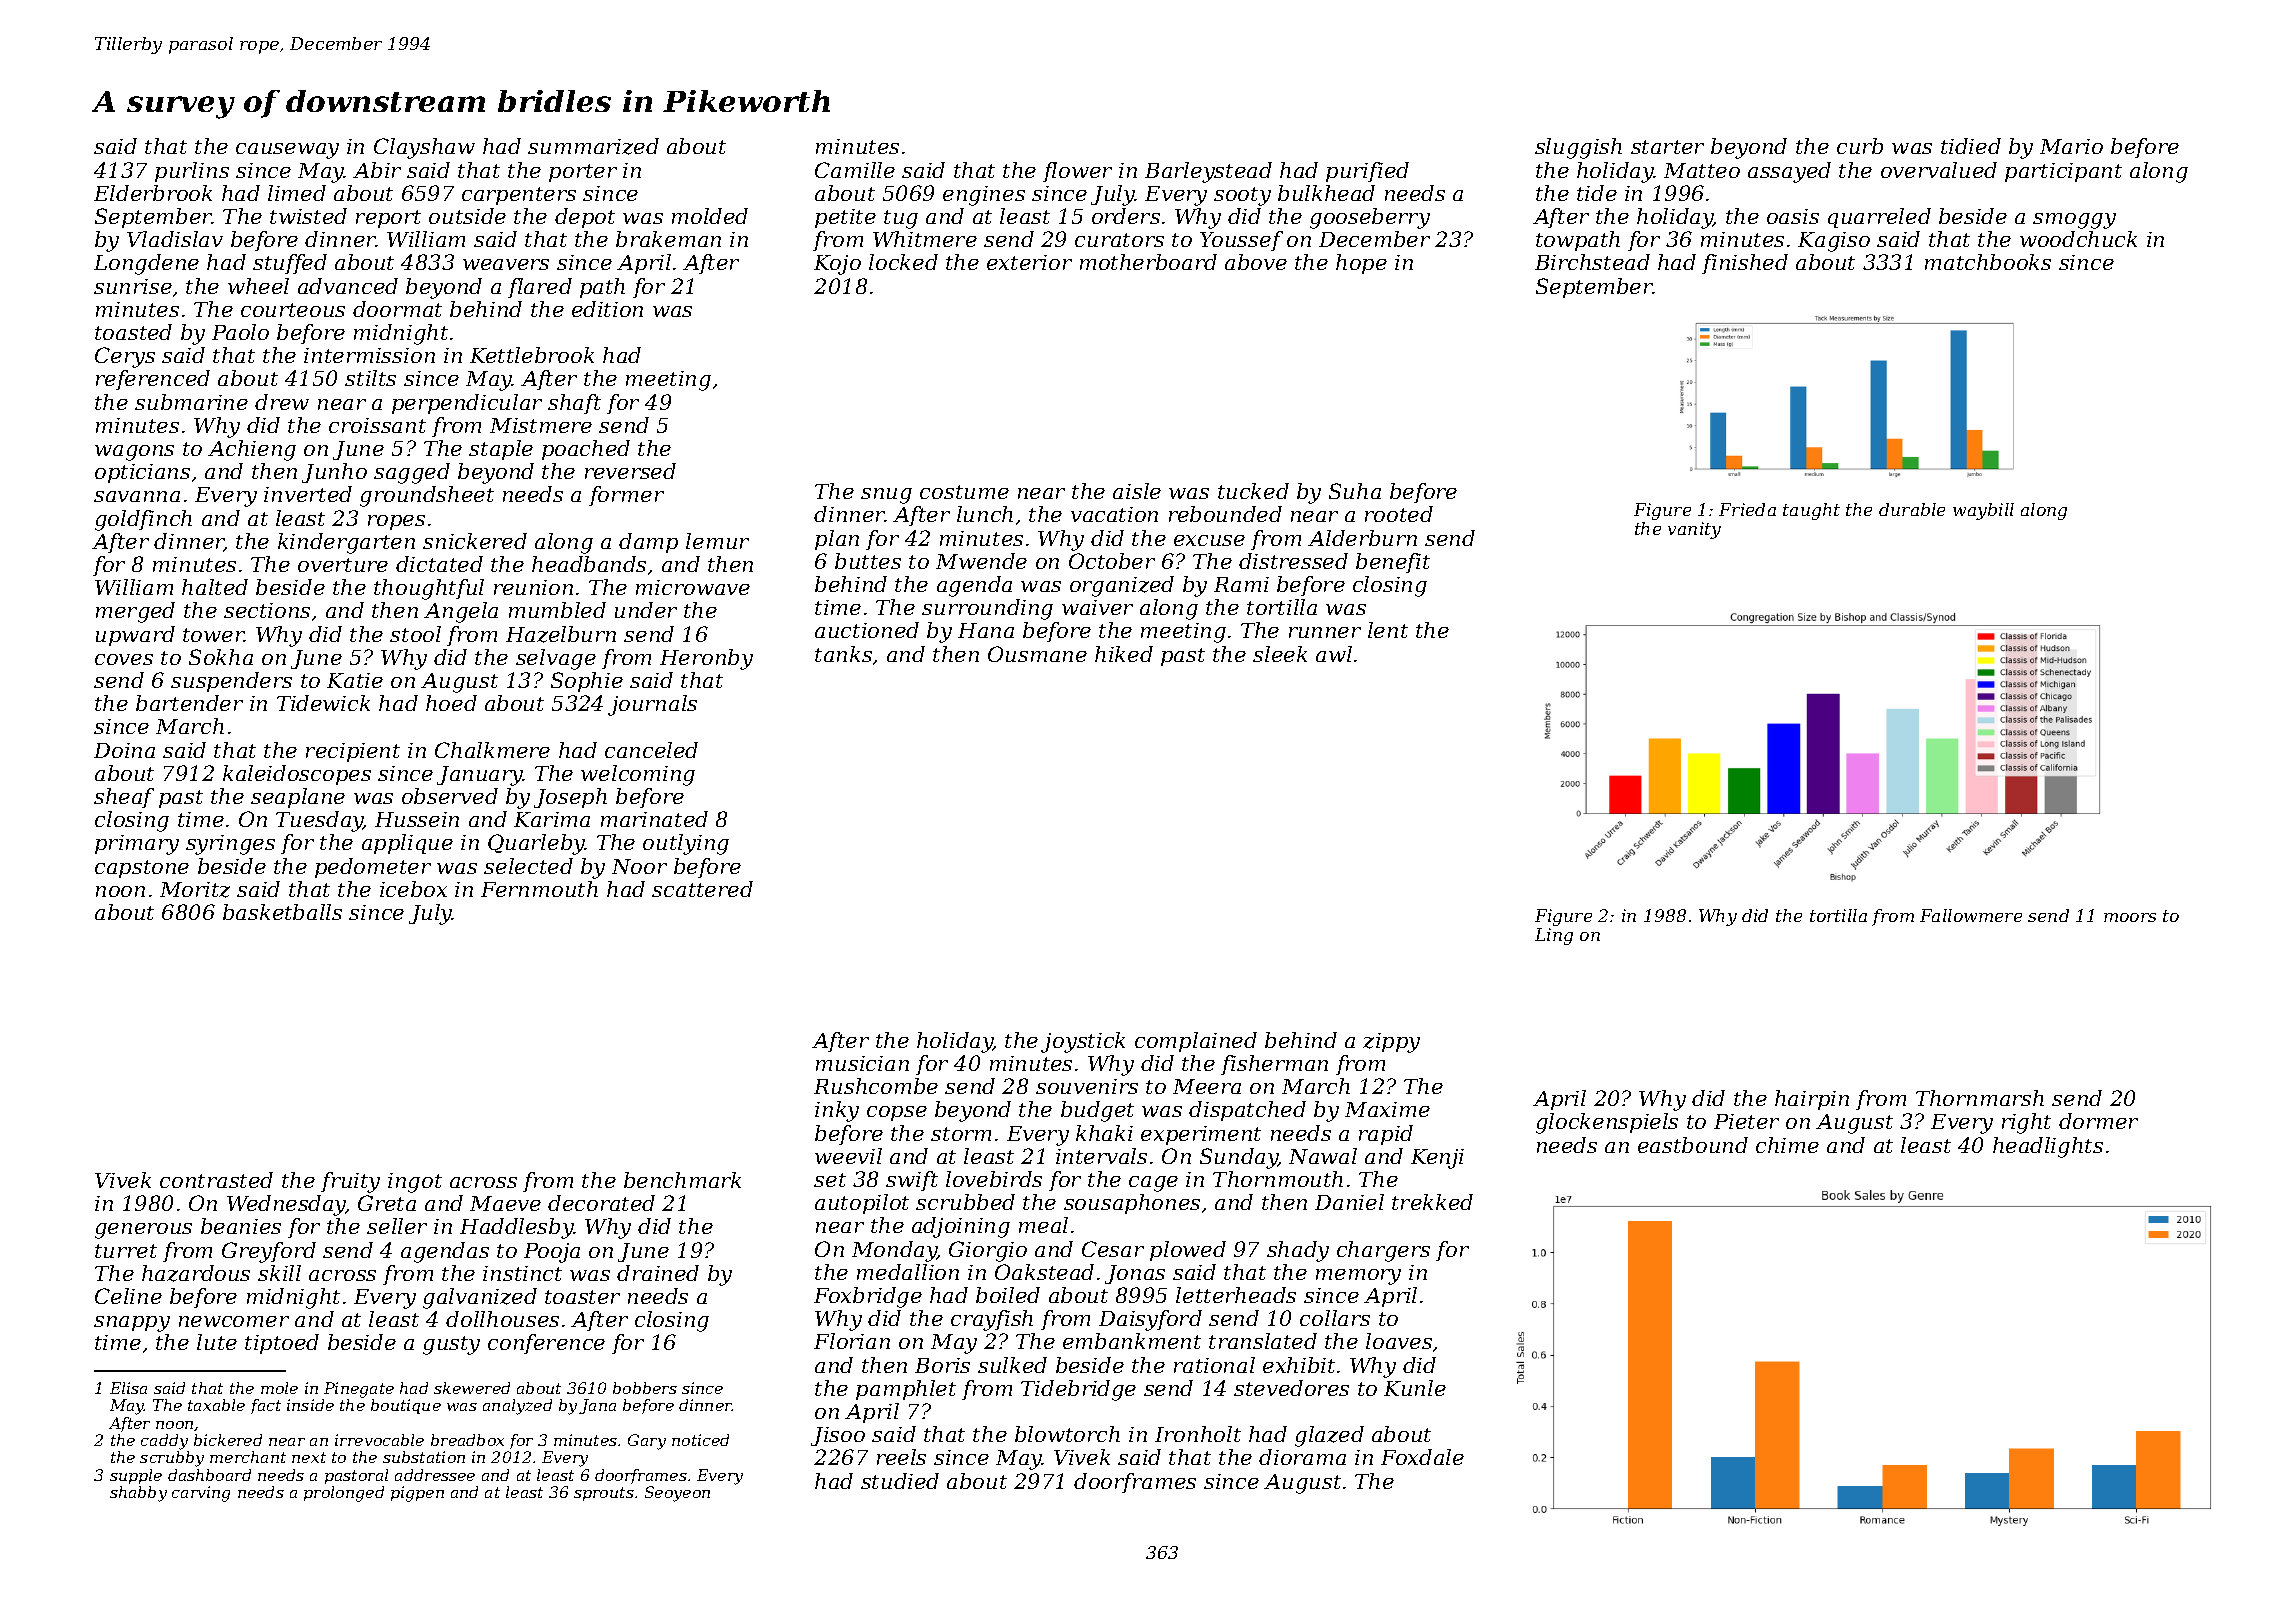  I want to click on outside, so click(467, 216).
